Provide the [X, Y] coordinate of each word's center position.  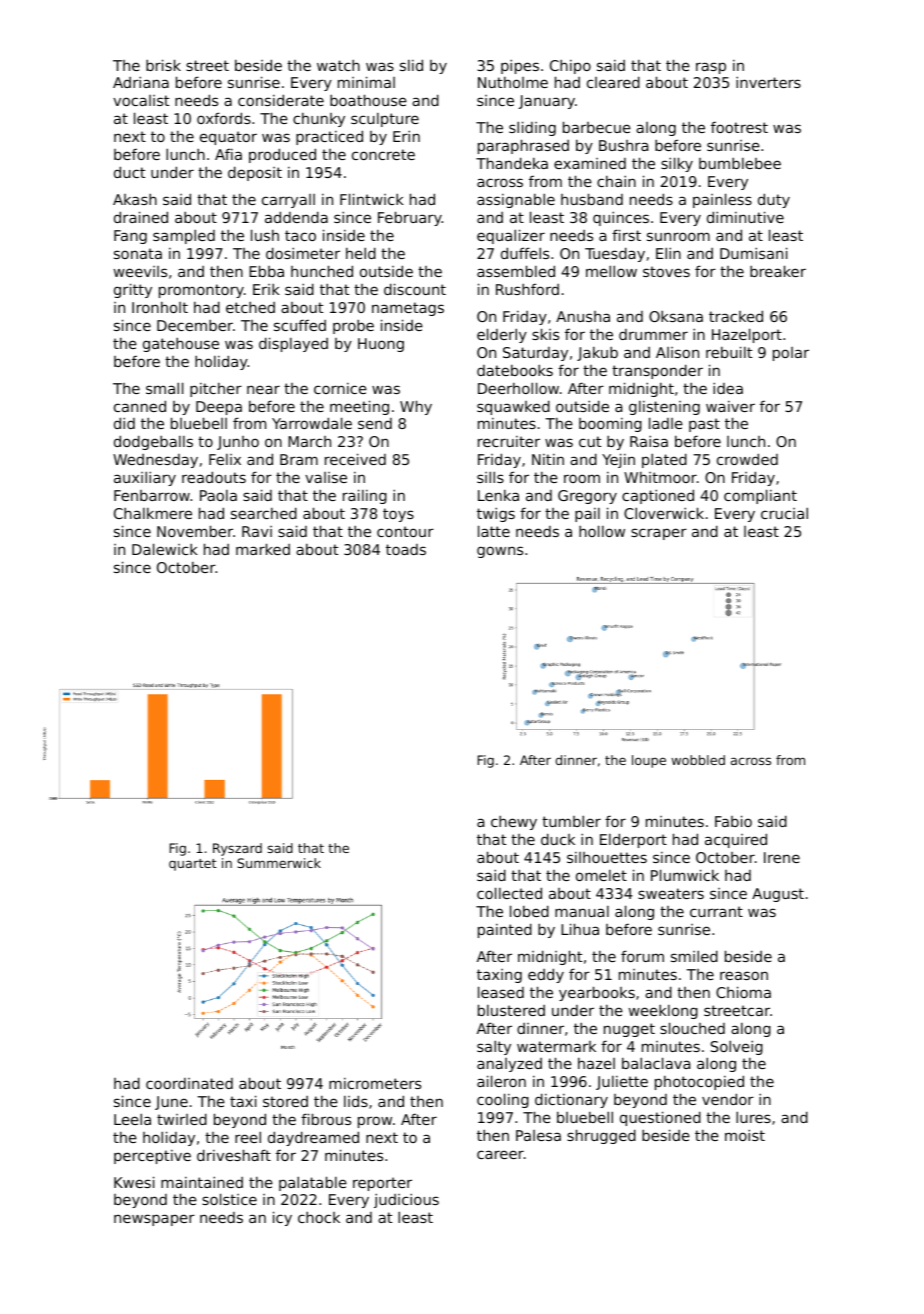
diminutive [745, 217]
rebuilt [729, 352]
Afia [228, 154]
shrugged [601, 1136]
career [500, 1154]
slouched [692, 1028]
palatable [313, 1183]
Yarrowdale [312, 423]
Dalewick [165, 549]
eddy [546, 975]
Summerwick [279, 863]
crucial [784, 513]
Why [416, 407]
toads [406, 549]
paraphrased [523, 146]
